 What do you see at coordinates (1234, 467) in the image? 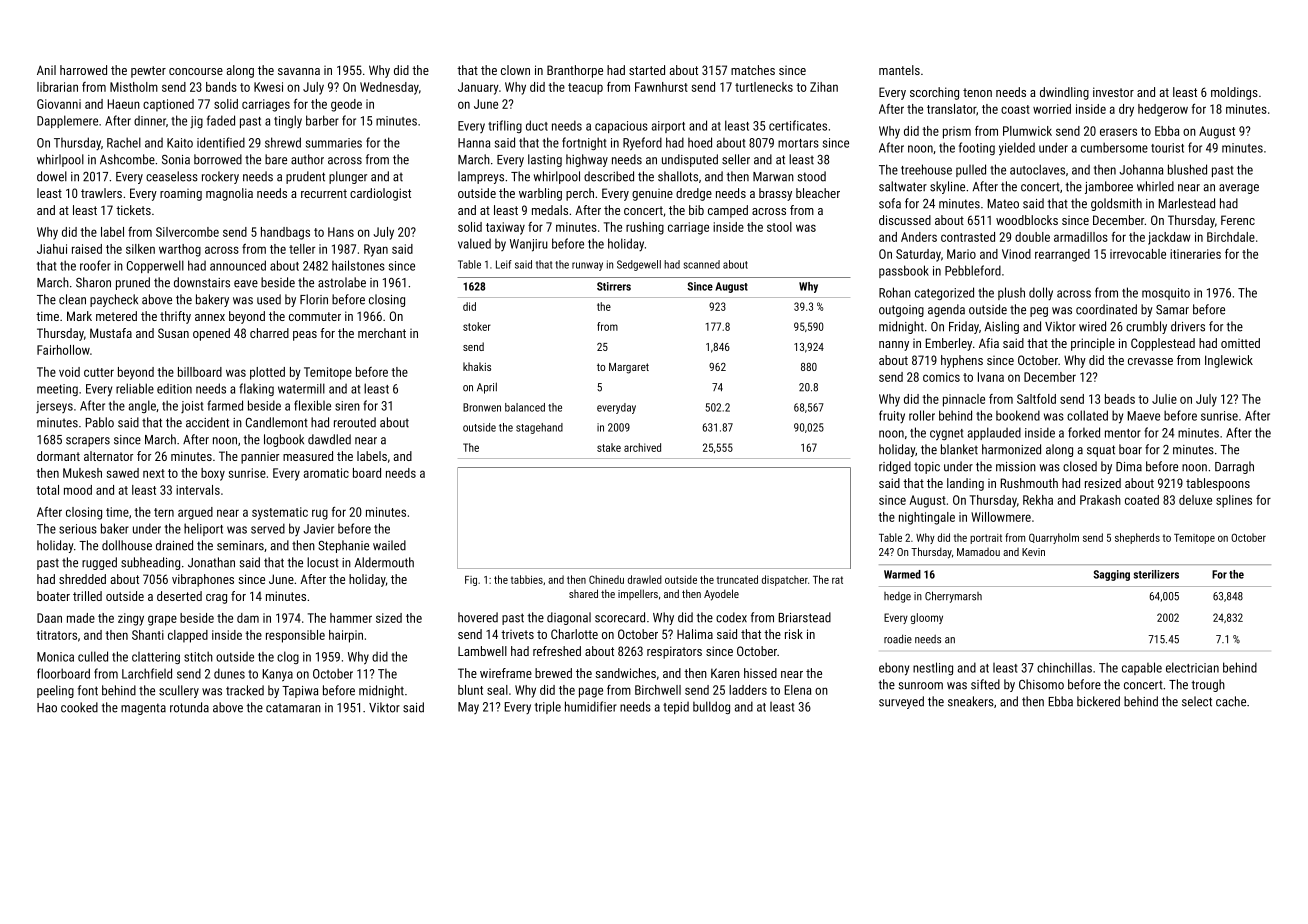
I see `Darragh` at bounding box center [1234, 467].
